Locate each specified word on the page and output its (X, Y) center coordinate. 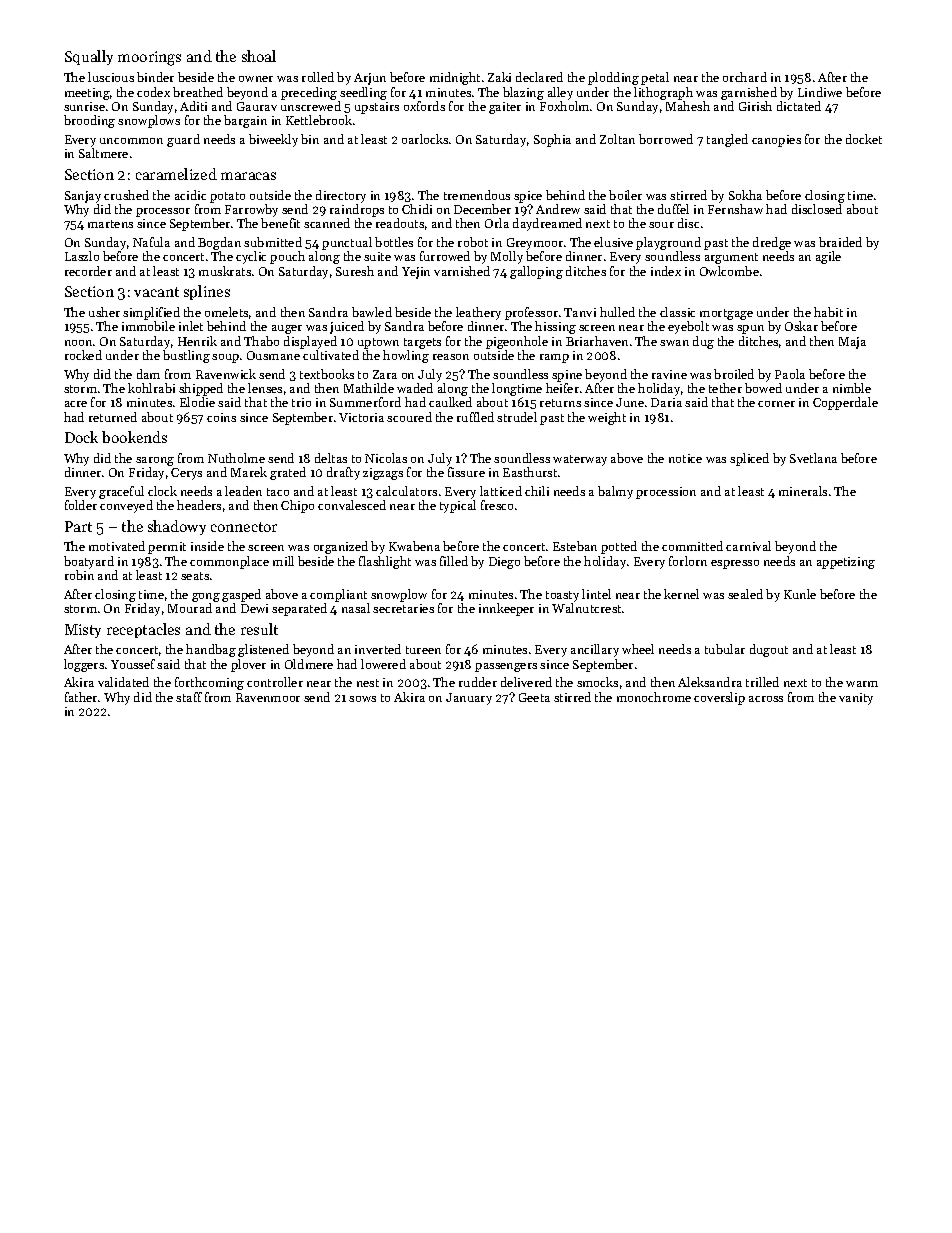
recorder (88, 271)
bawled (372, 312)
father (81, 697)
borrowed (666, 139)
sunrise (84, 106)
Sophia (552, 140)
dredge (772, 243)
